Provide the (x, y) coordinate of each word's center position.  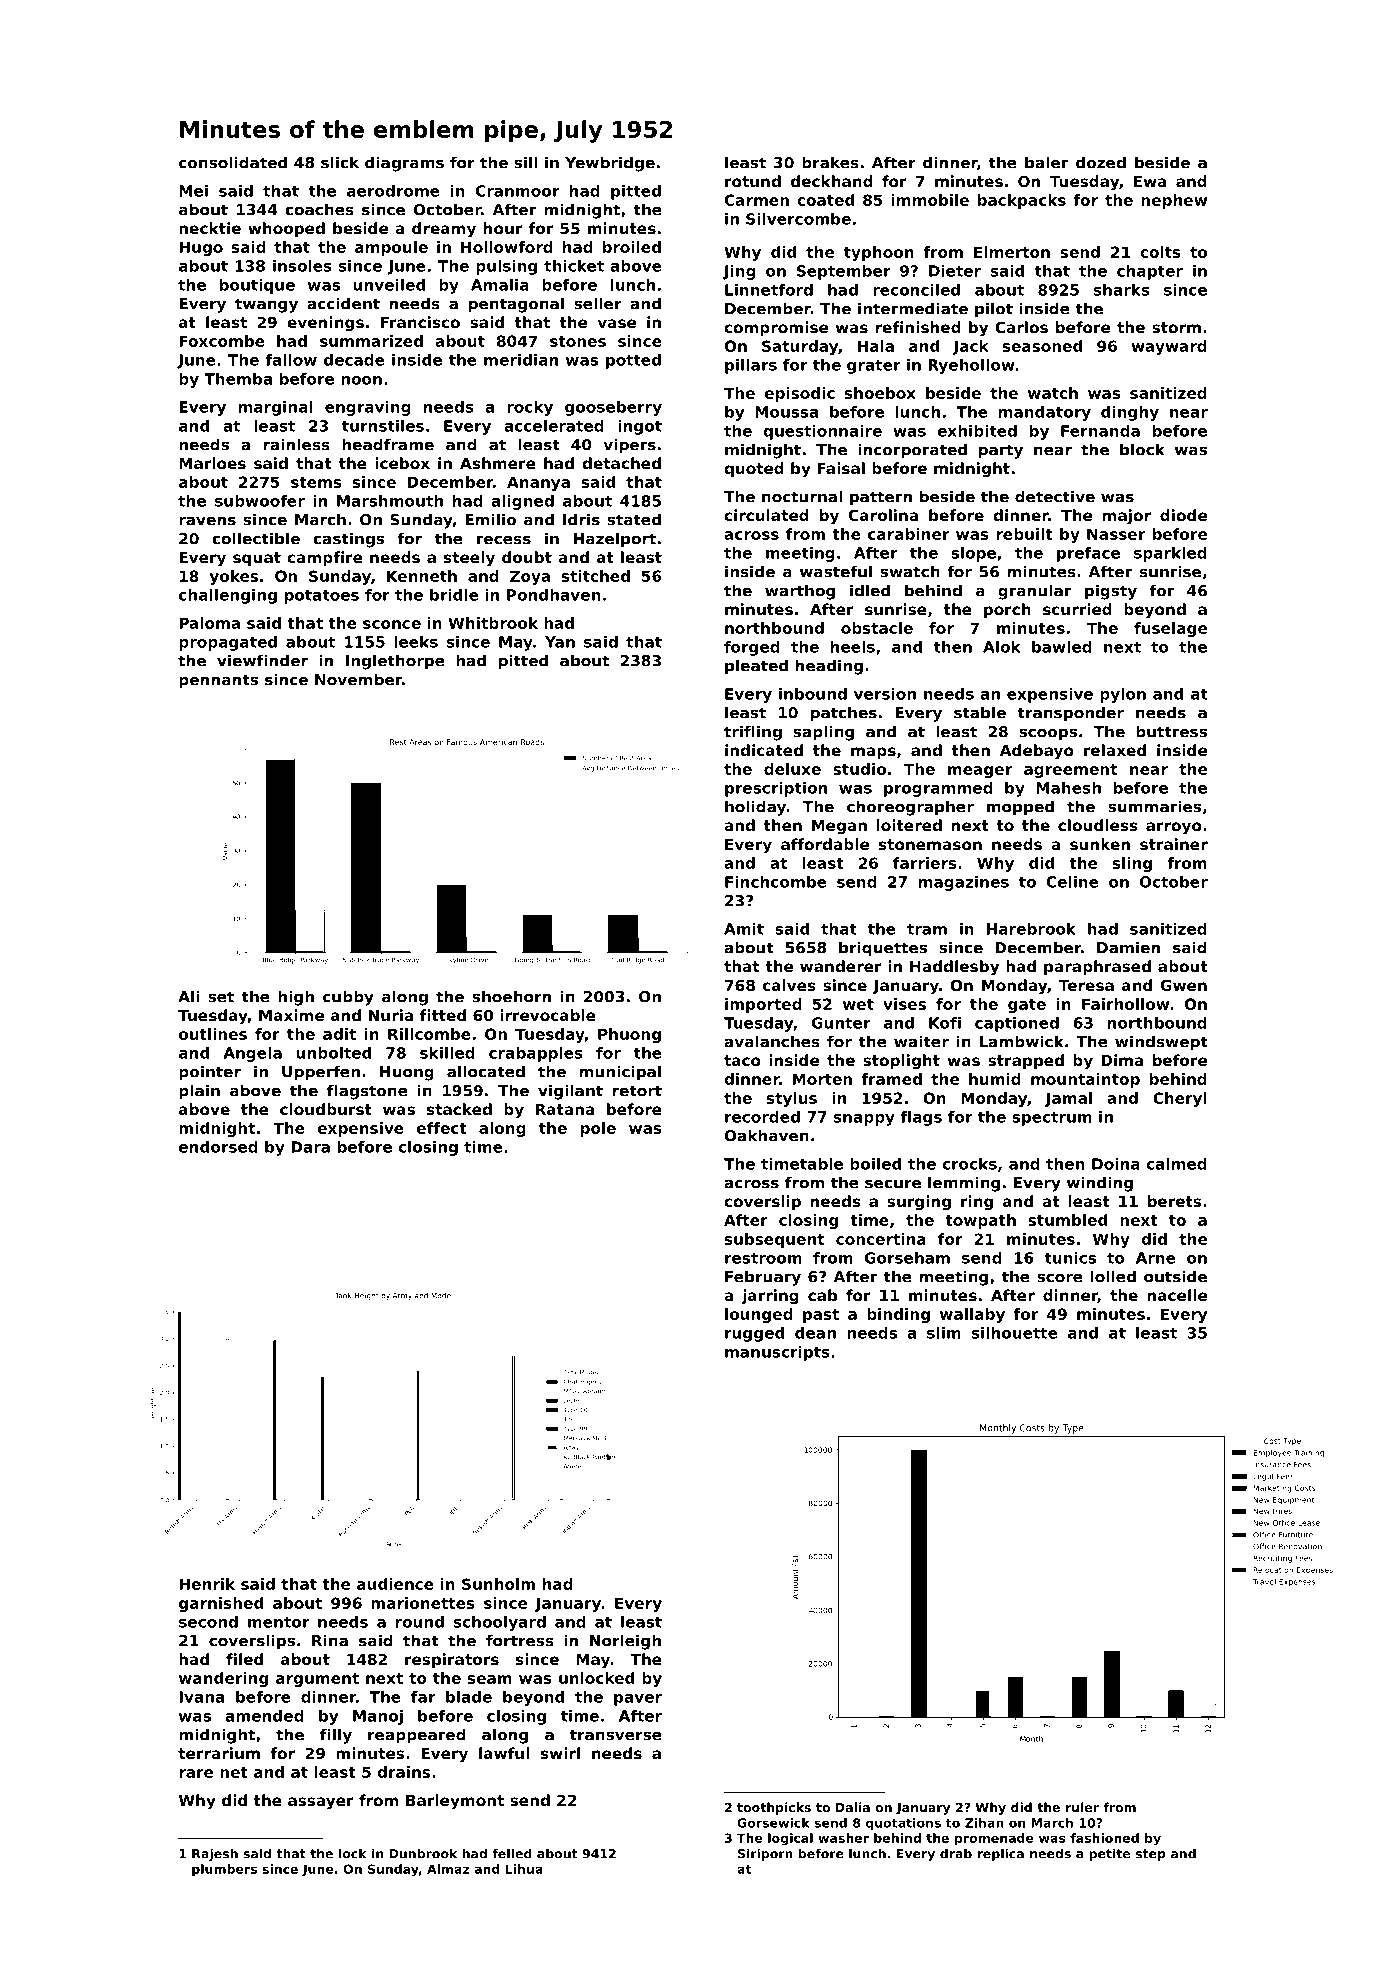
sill (525, 162)
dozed (1101, 162)
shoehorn (511, 996)
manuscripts (777, 1353)
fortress (520, 1640)
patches (844, 714)
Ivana (201, 1697)
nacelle (1177, 1295)
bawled (1062, 647)
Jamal (1068, 1099)
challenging (228, 596)
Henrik (207, 1584)
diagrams (404, 164)
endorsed (218, 1147)
